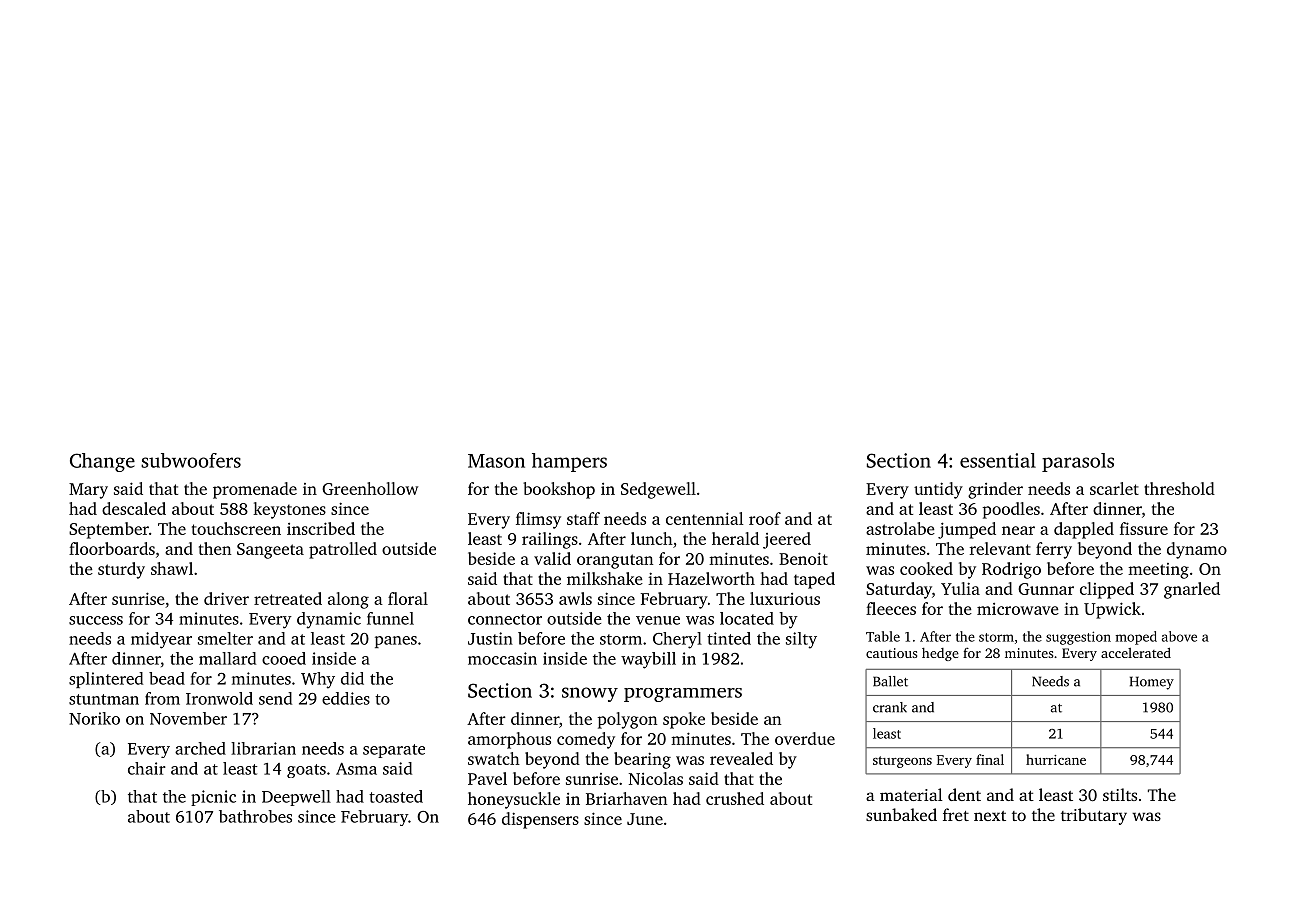 This document has width=1308, height=924. What do you see at coordinates (1078, 462) in the document?
I see `parasols` at bounding box center [1078, 462].
